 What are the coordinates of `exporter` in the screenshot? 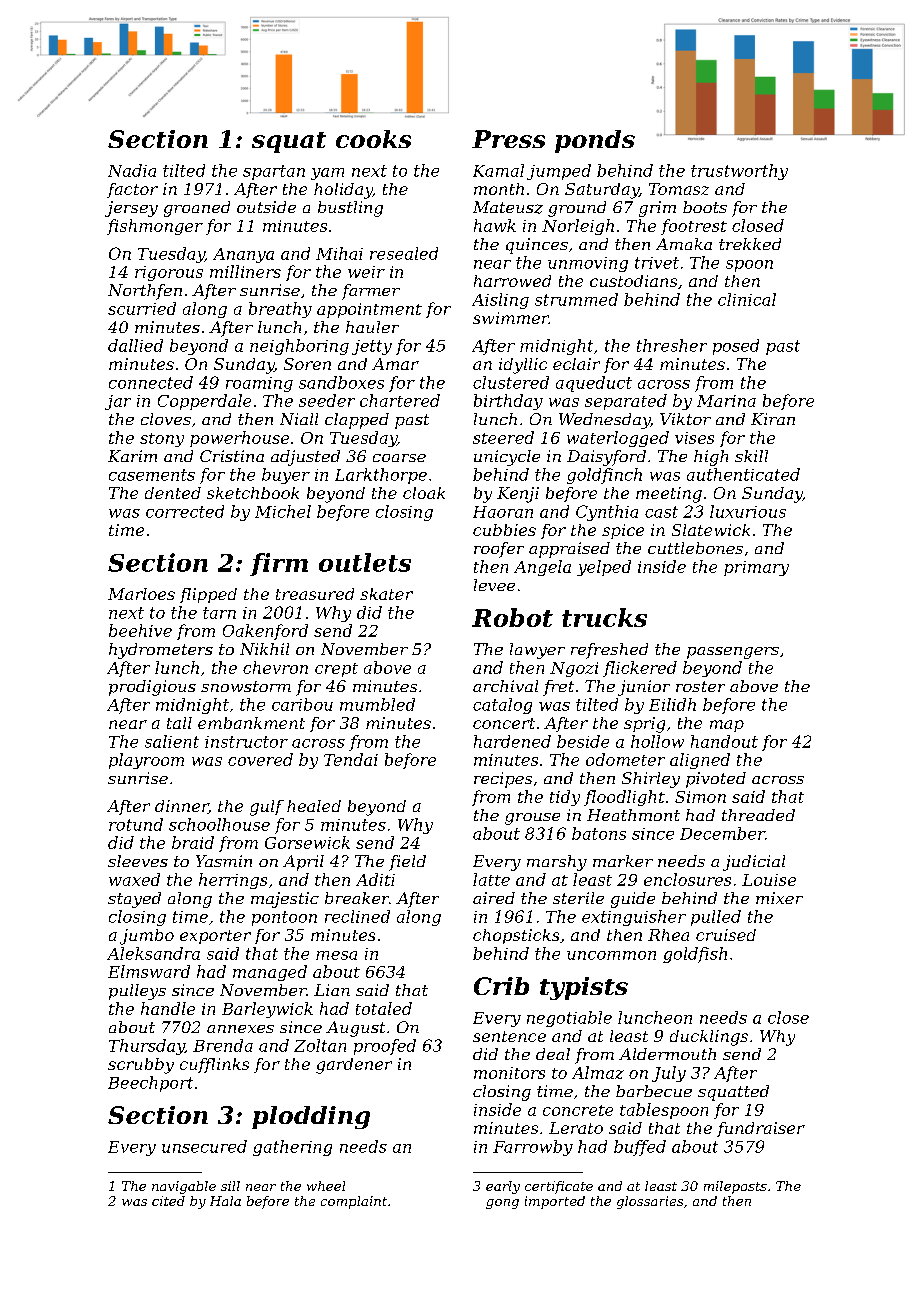 It's located at (215, 937).
